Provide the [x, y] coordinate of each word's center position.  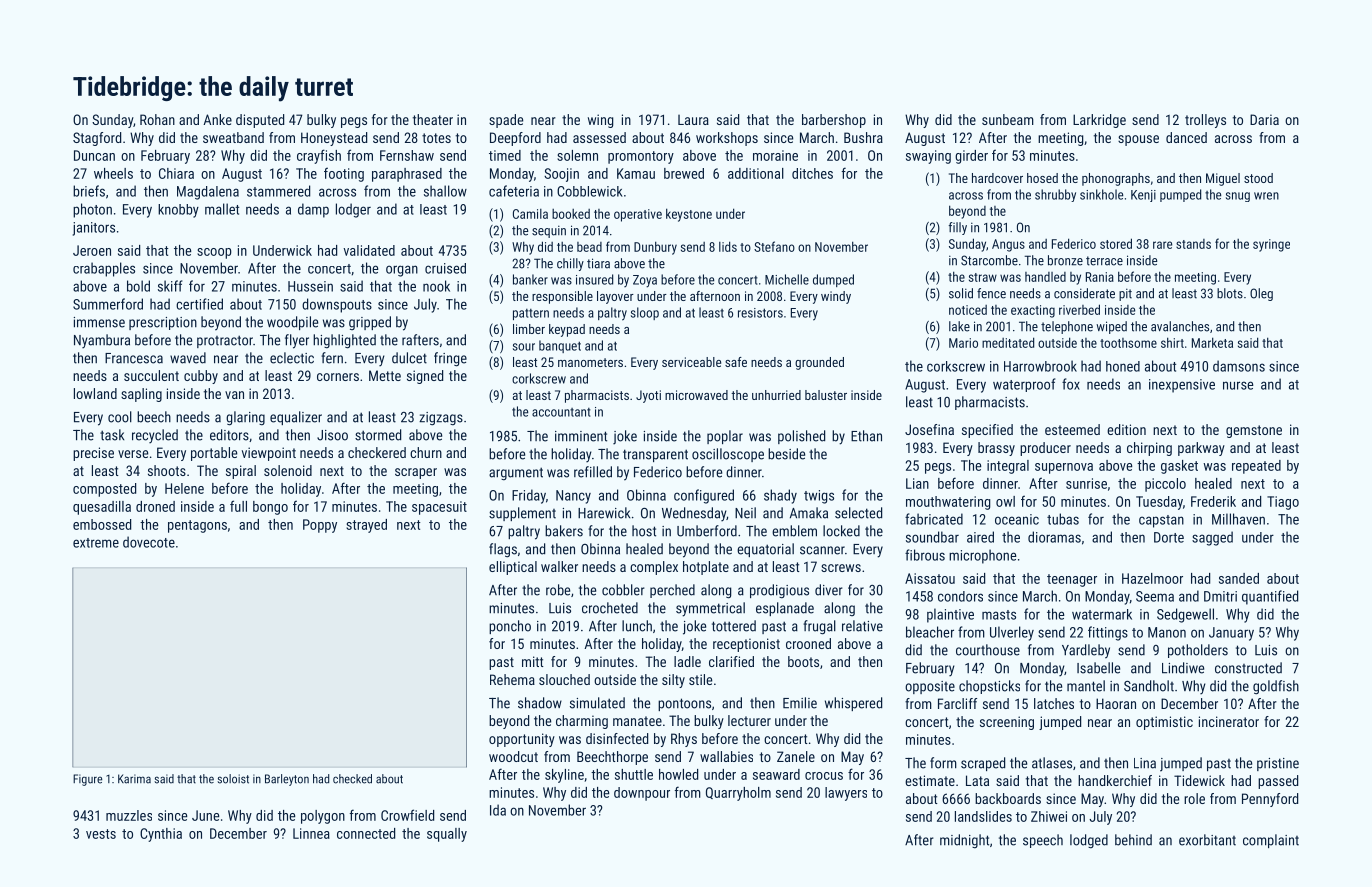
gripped [370, 323]
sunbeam [1008, 119]
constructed [1248, 668]
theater [433, 119]
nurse [1238, 385]
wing [601, 121]
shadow [540, 703]
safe [736, 362]
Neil [745, 513]
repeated [1256, 467]
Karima [134, 779]
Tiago [1283, 503]
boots [803, 661]
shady [780, 496]
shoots [167, 470]
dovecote [149, 542]
